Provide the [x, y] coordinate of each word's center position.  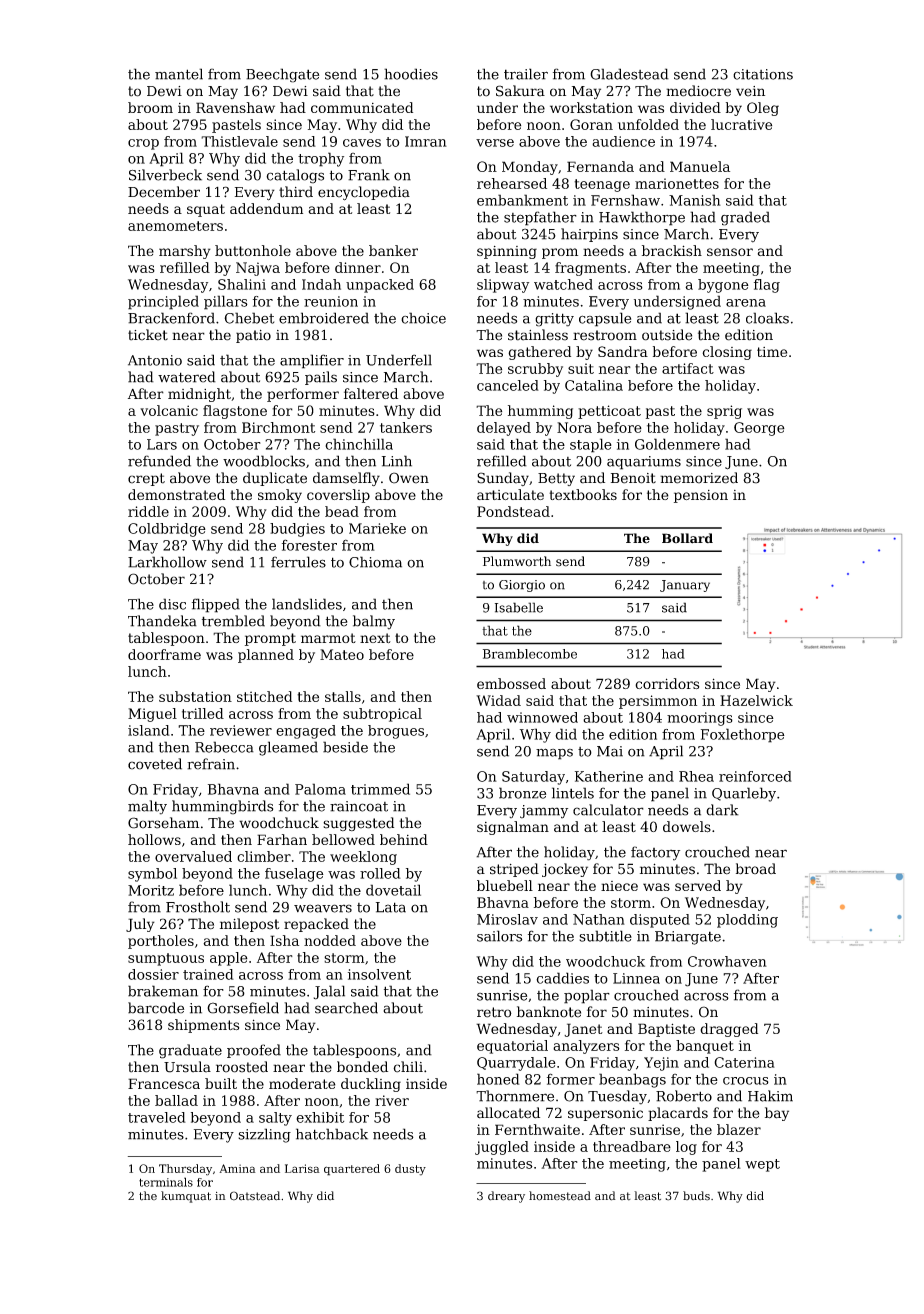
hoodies [411, 74]
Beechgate [282, 75]
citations [763, 74]
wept [762, 1165]
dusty [410, 1170]
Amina [237, 1168]
